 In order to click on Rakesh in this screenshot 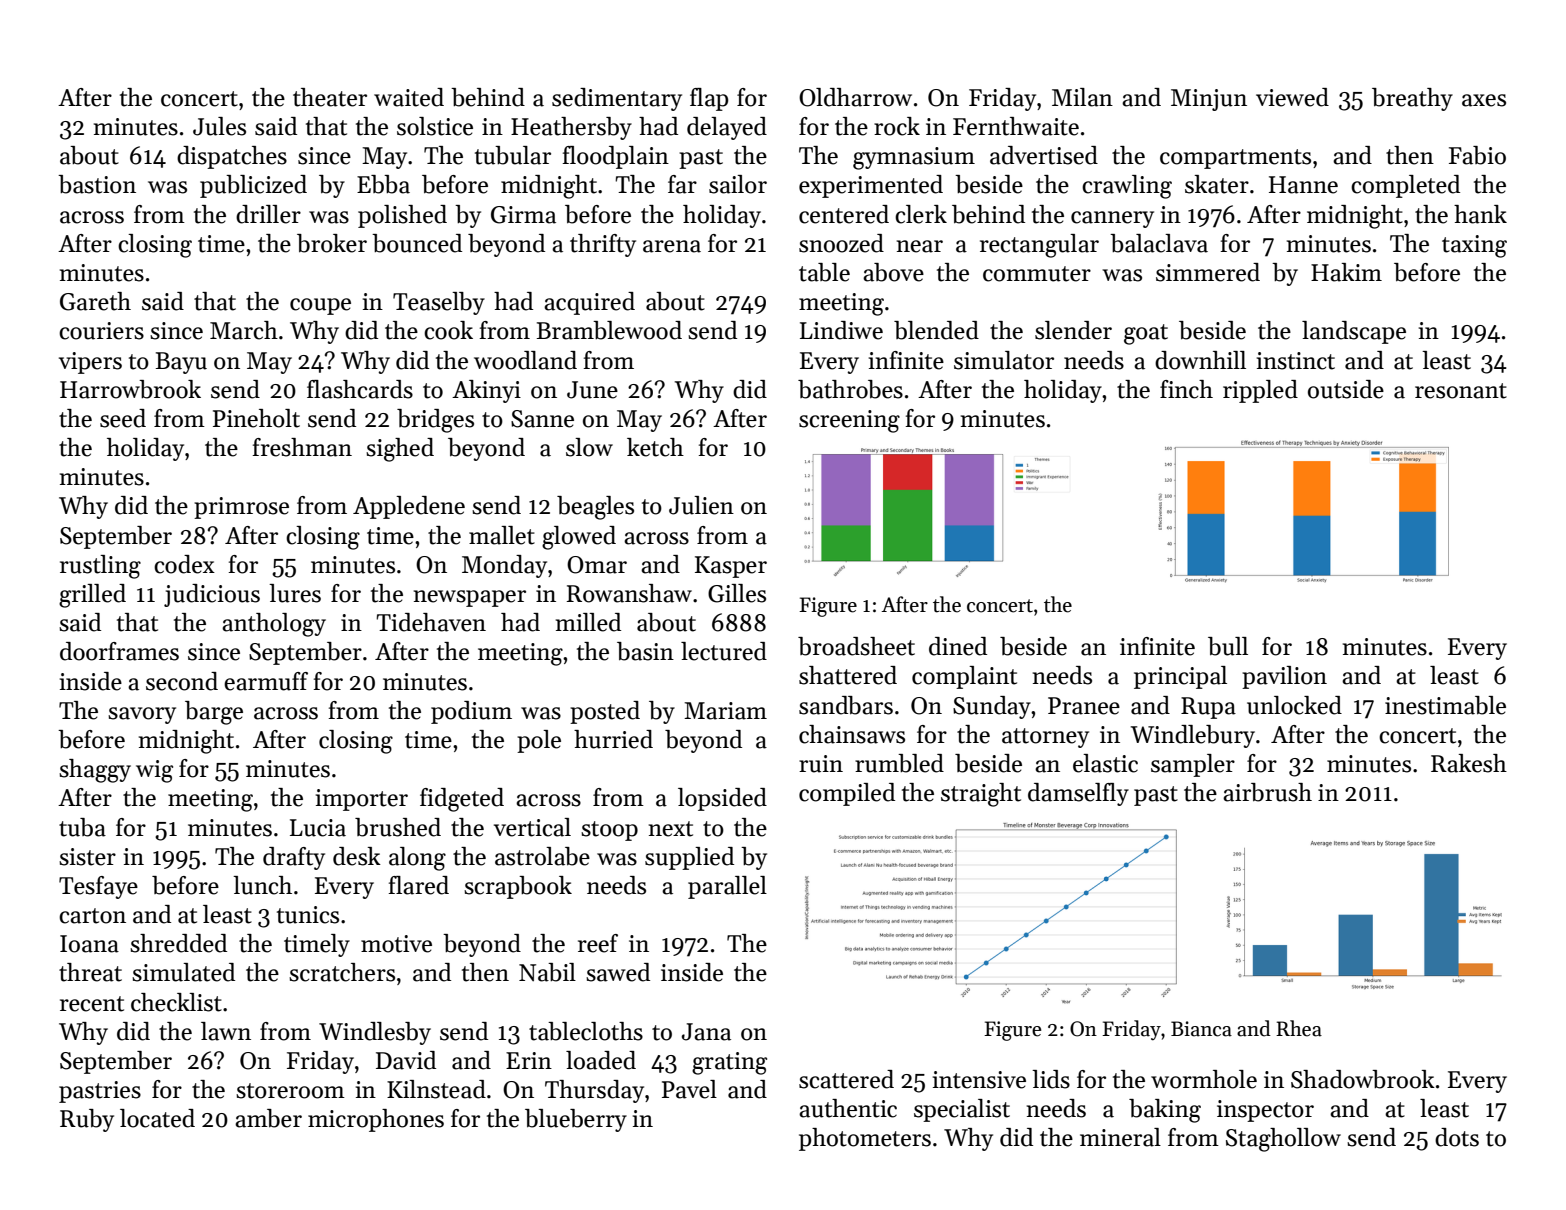, I will do `click(1469, 763)`.
